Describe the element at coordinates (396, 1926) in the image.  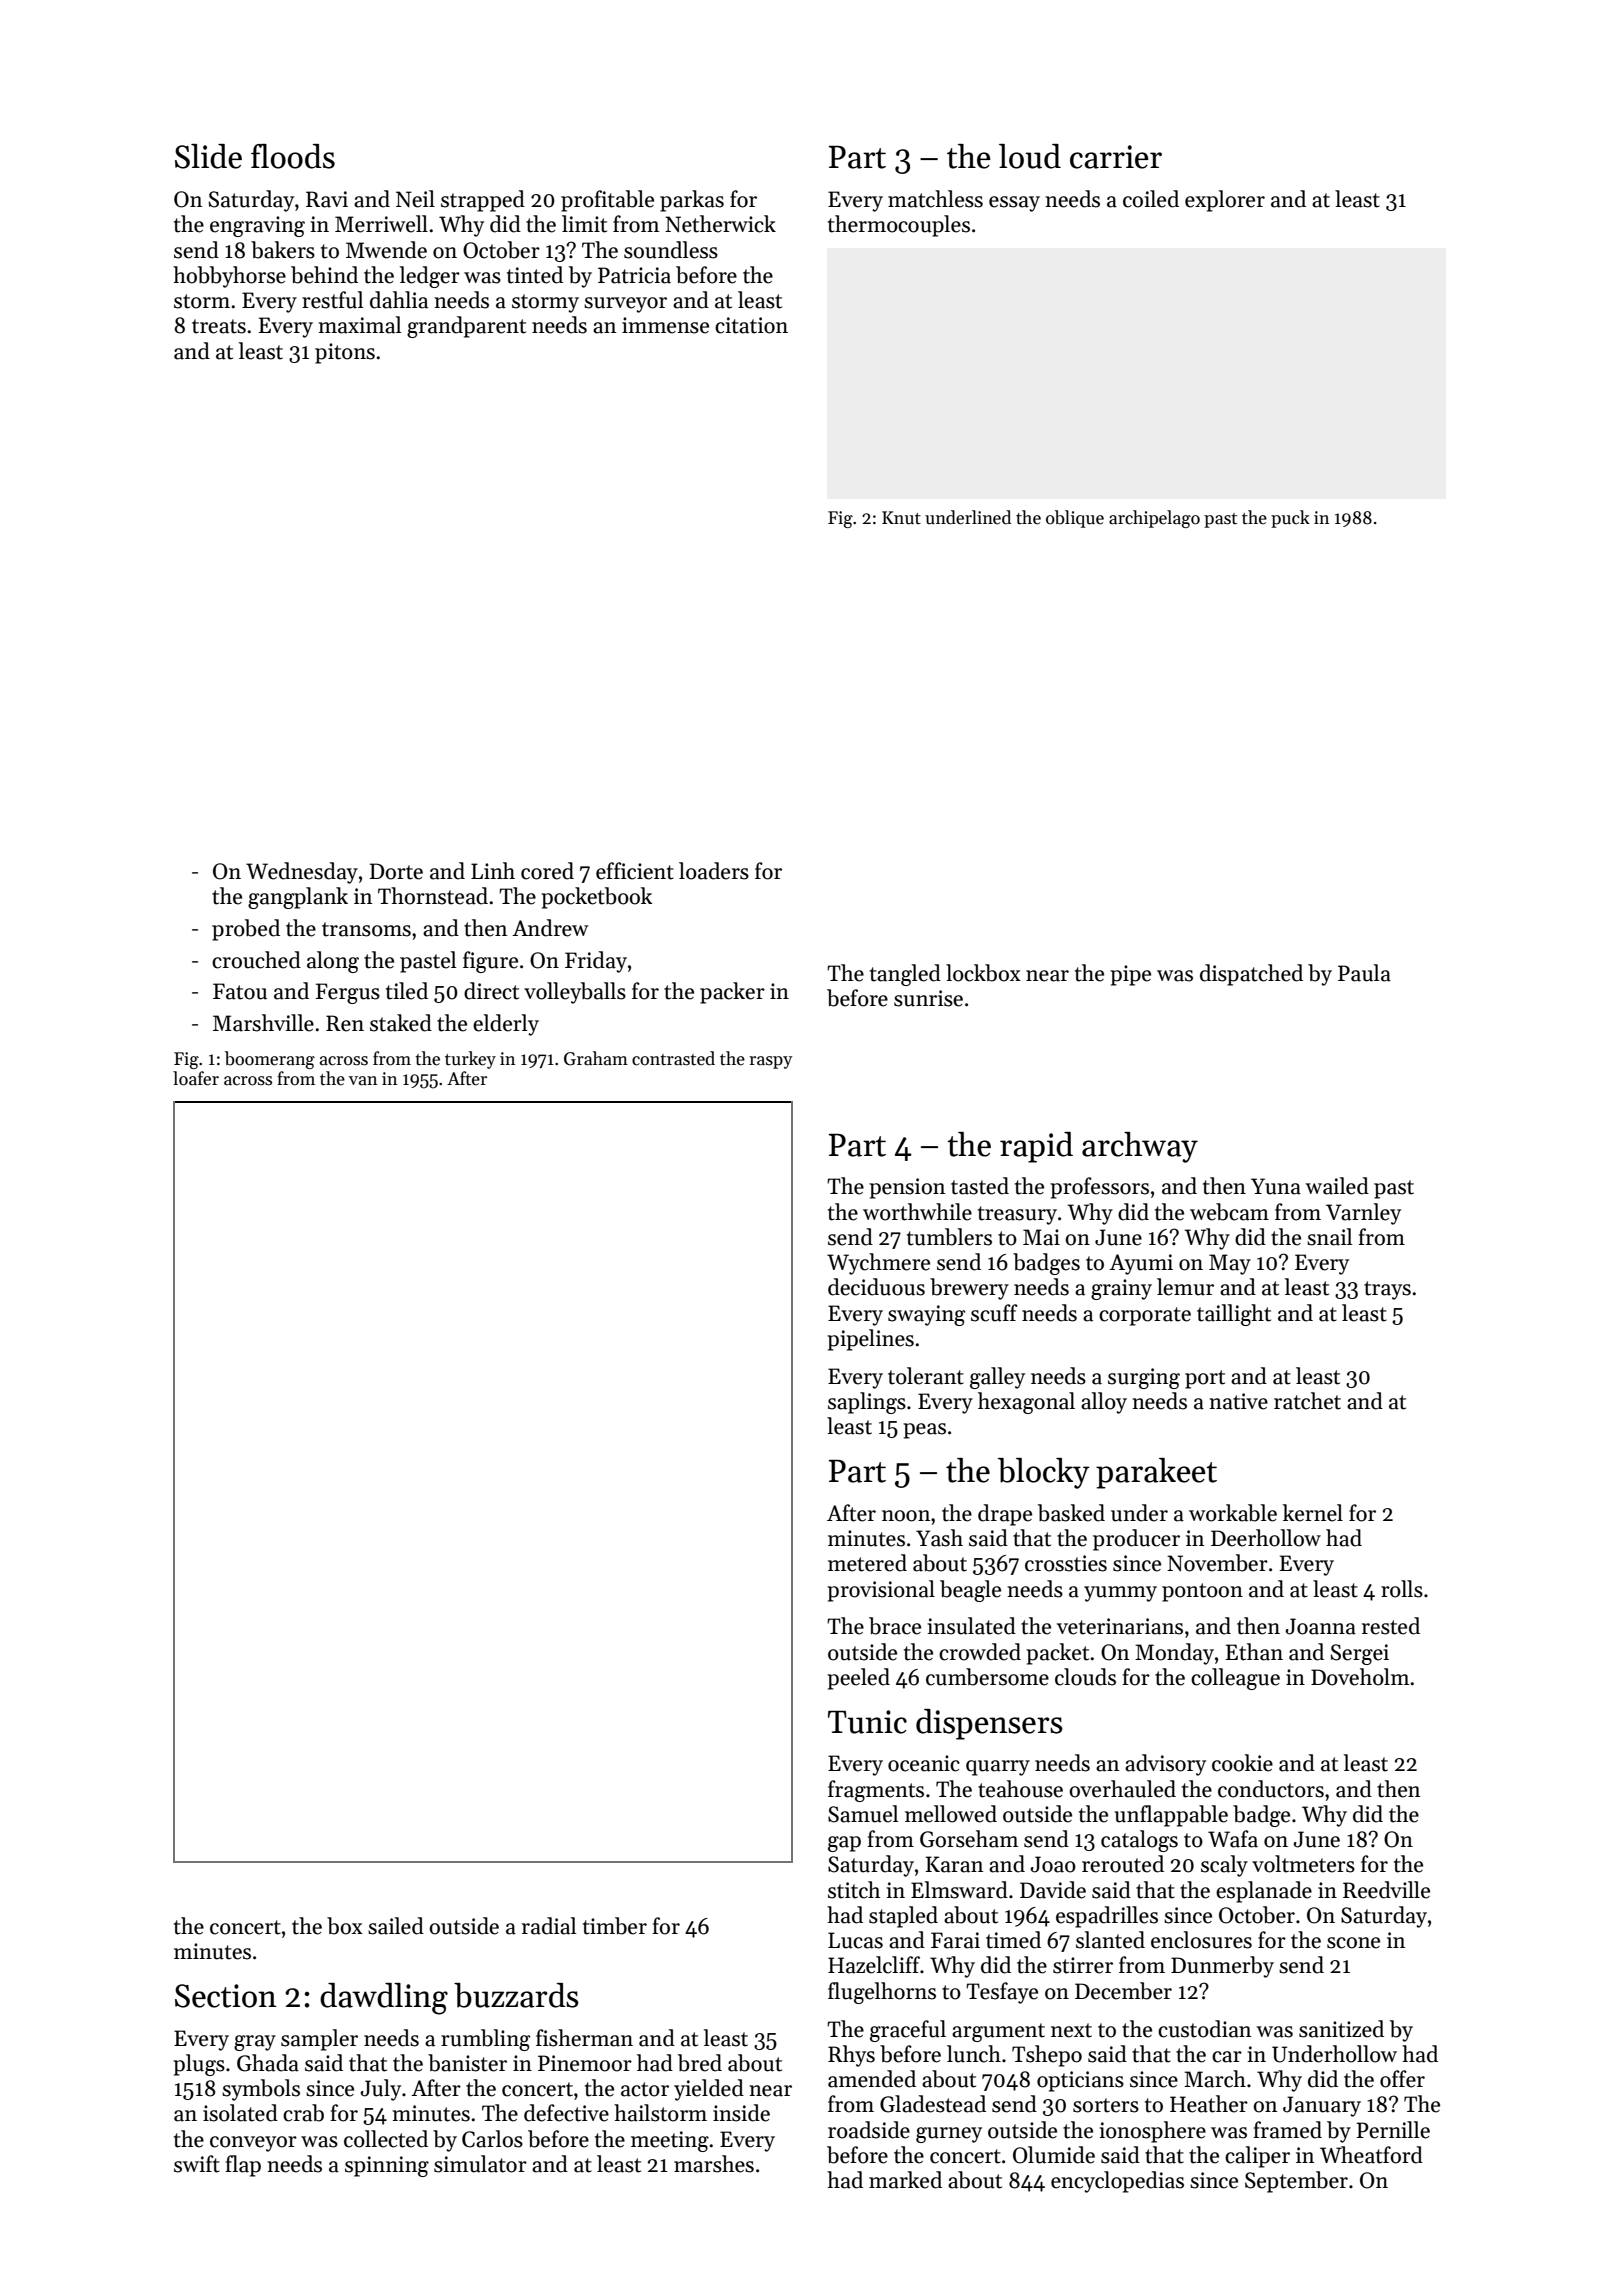
I see `sailed` at that location.
